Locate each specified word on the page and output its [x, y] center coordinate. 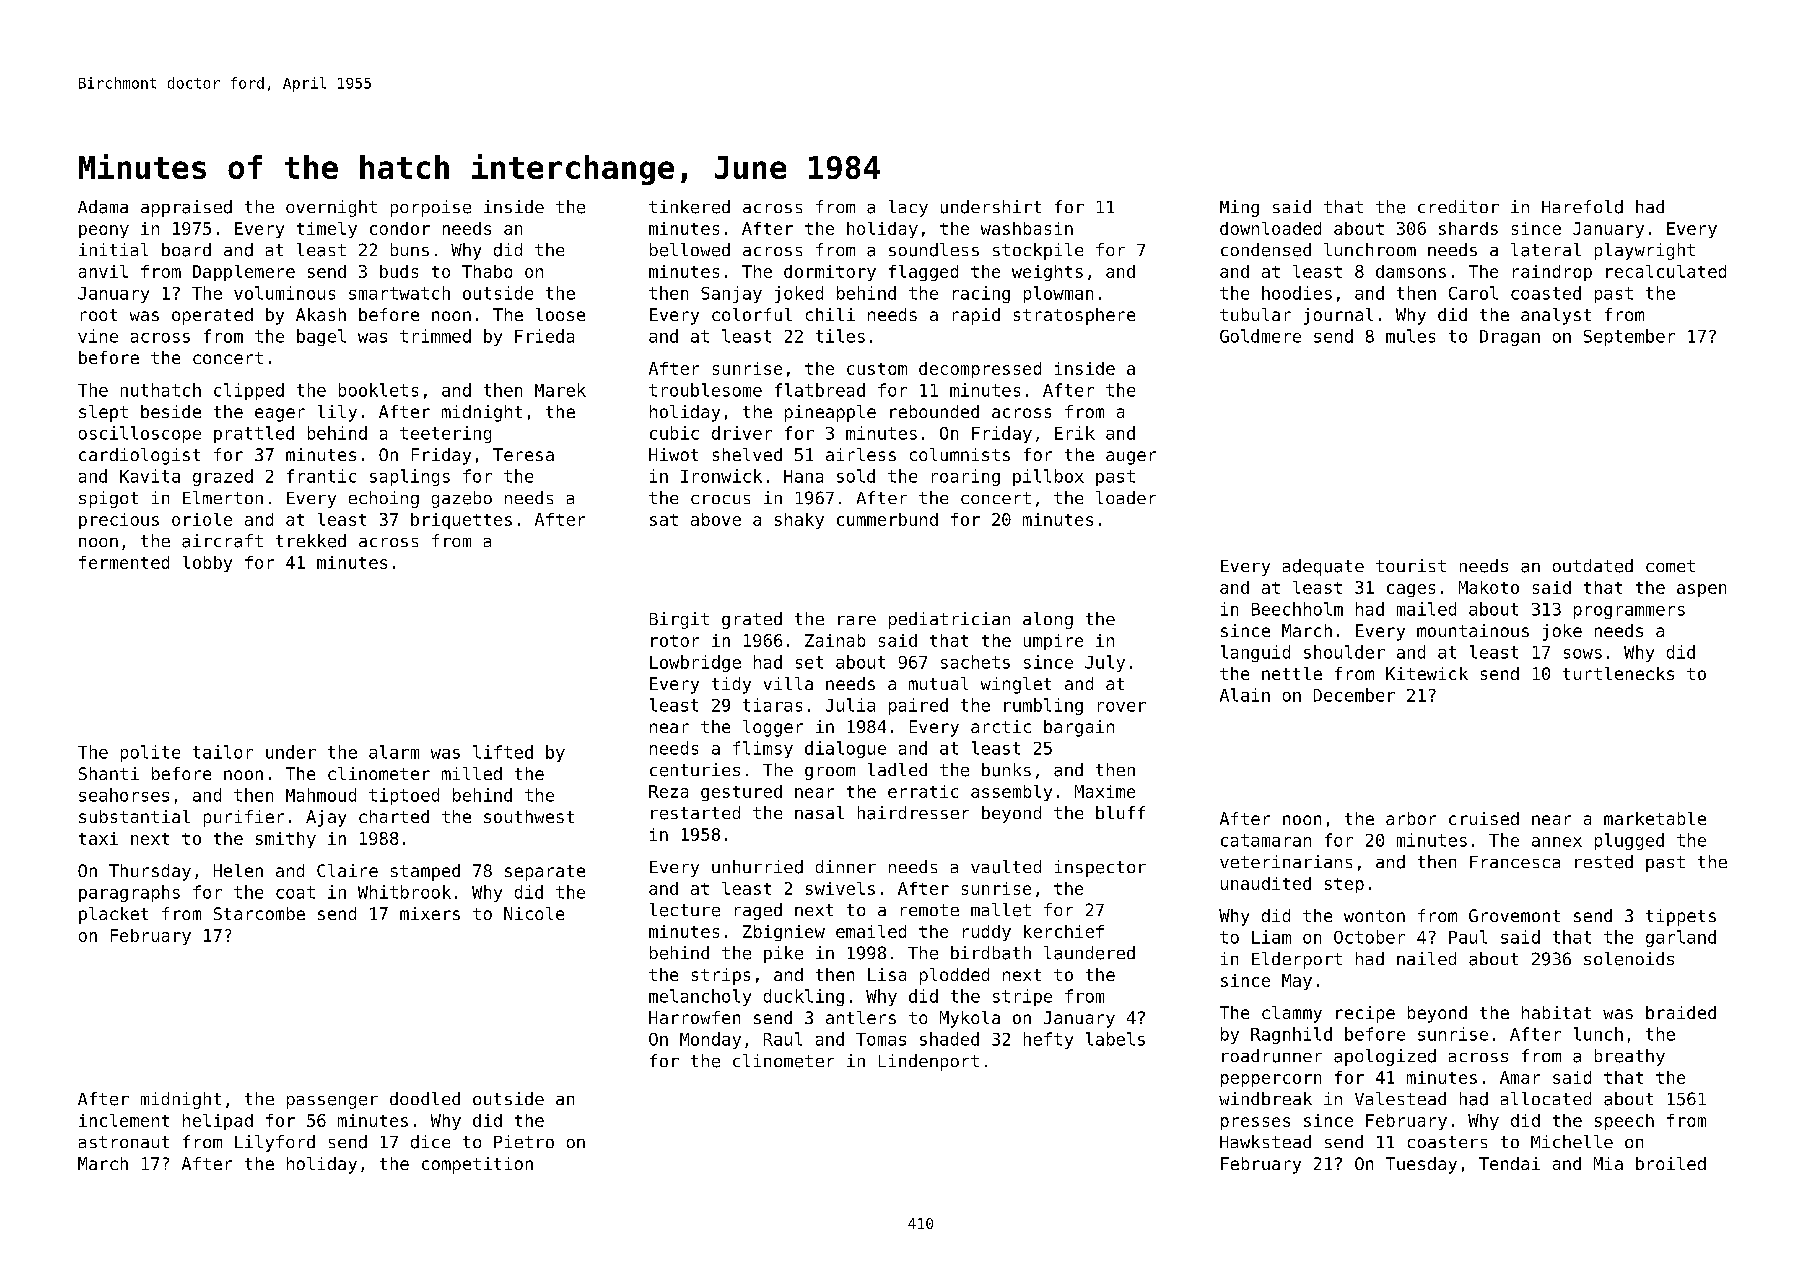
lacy [908, 208]
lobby [207, 564]
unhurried [757, 867]
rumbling [1043, 706]
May [1297, 982]
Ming [1239, 208]
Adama [103, 207]
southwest [529, 816]
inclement [124, 1120]
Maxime [1105, 791]
